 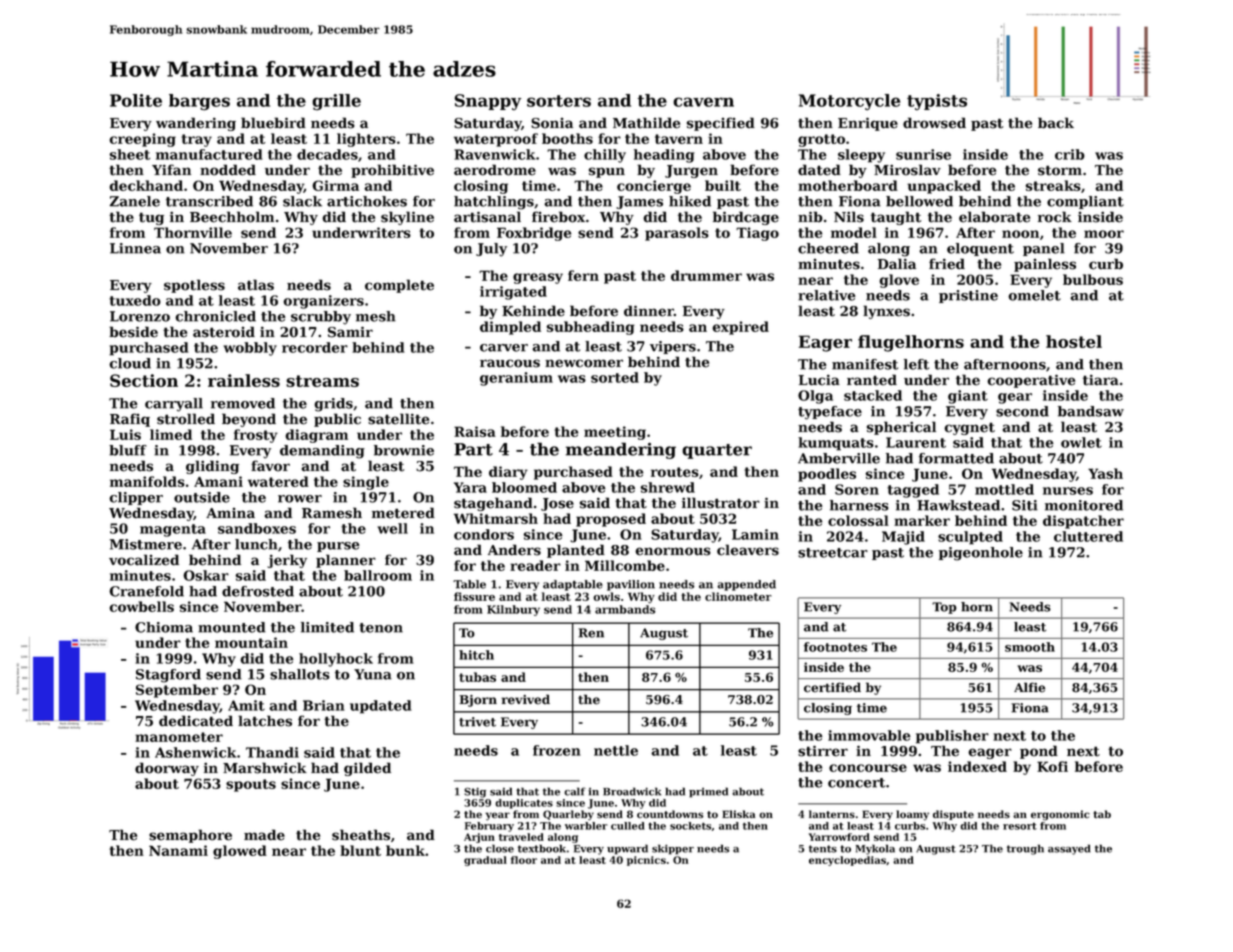 What do you see at coordinates (504, 348) in the screenshot?
I see `carver` at bounding box center [504, 348].
